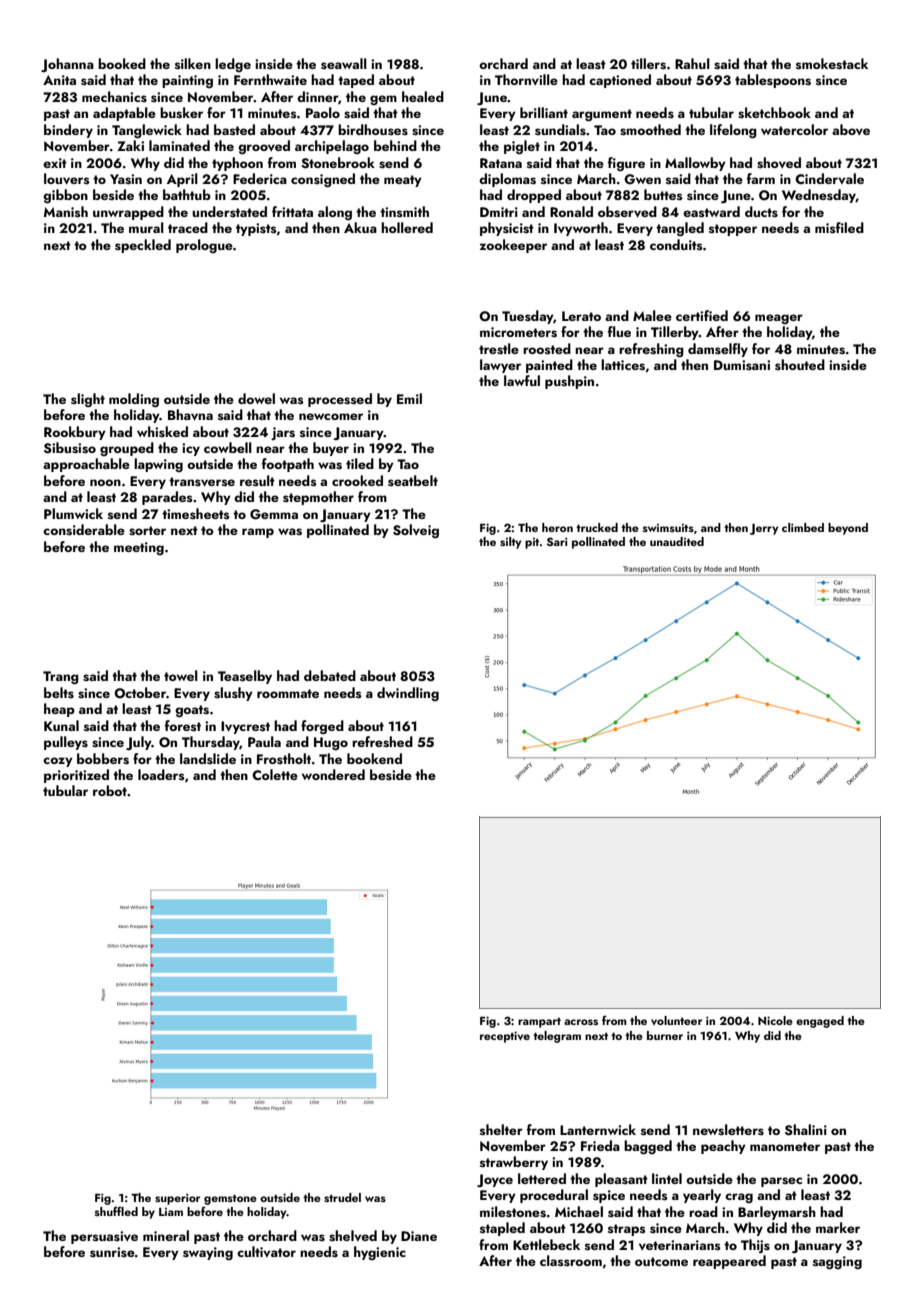 Image resolution: width=924 pixels, height=1308 pixels. What do you see at coordinates (627, 212) in the image?
I see `observed` at bounding box center [627, 212].
